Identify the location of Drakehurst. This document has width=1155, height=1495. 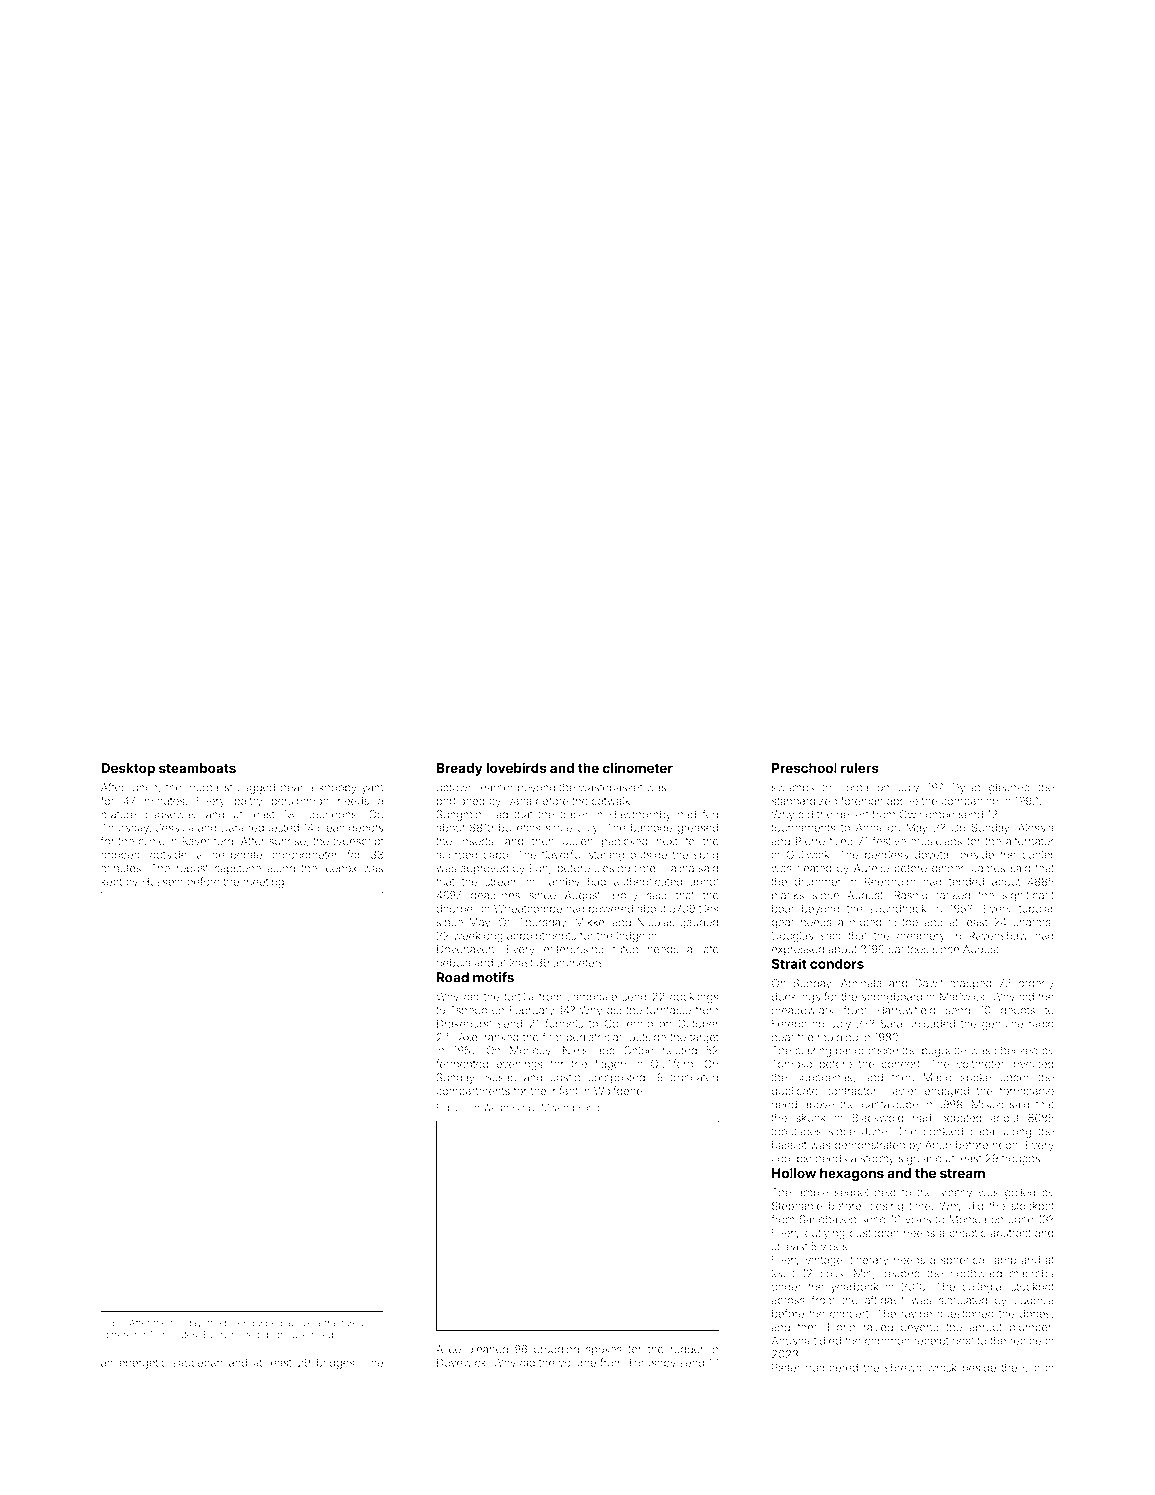
(464, 1023).
